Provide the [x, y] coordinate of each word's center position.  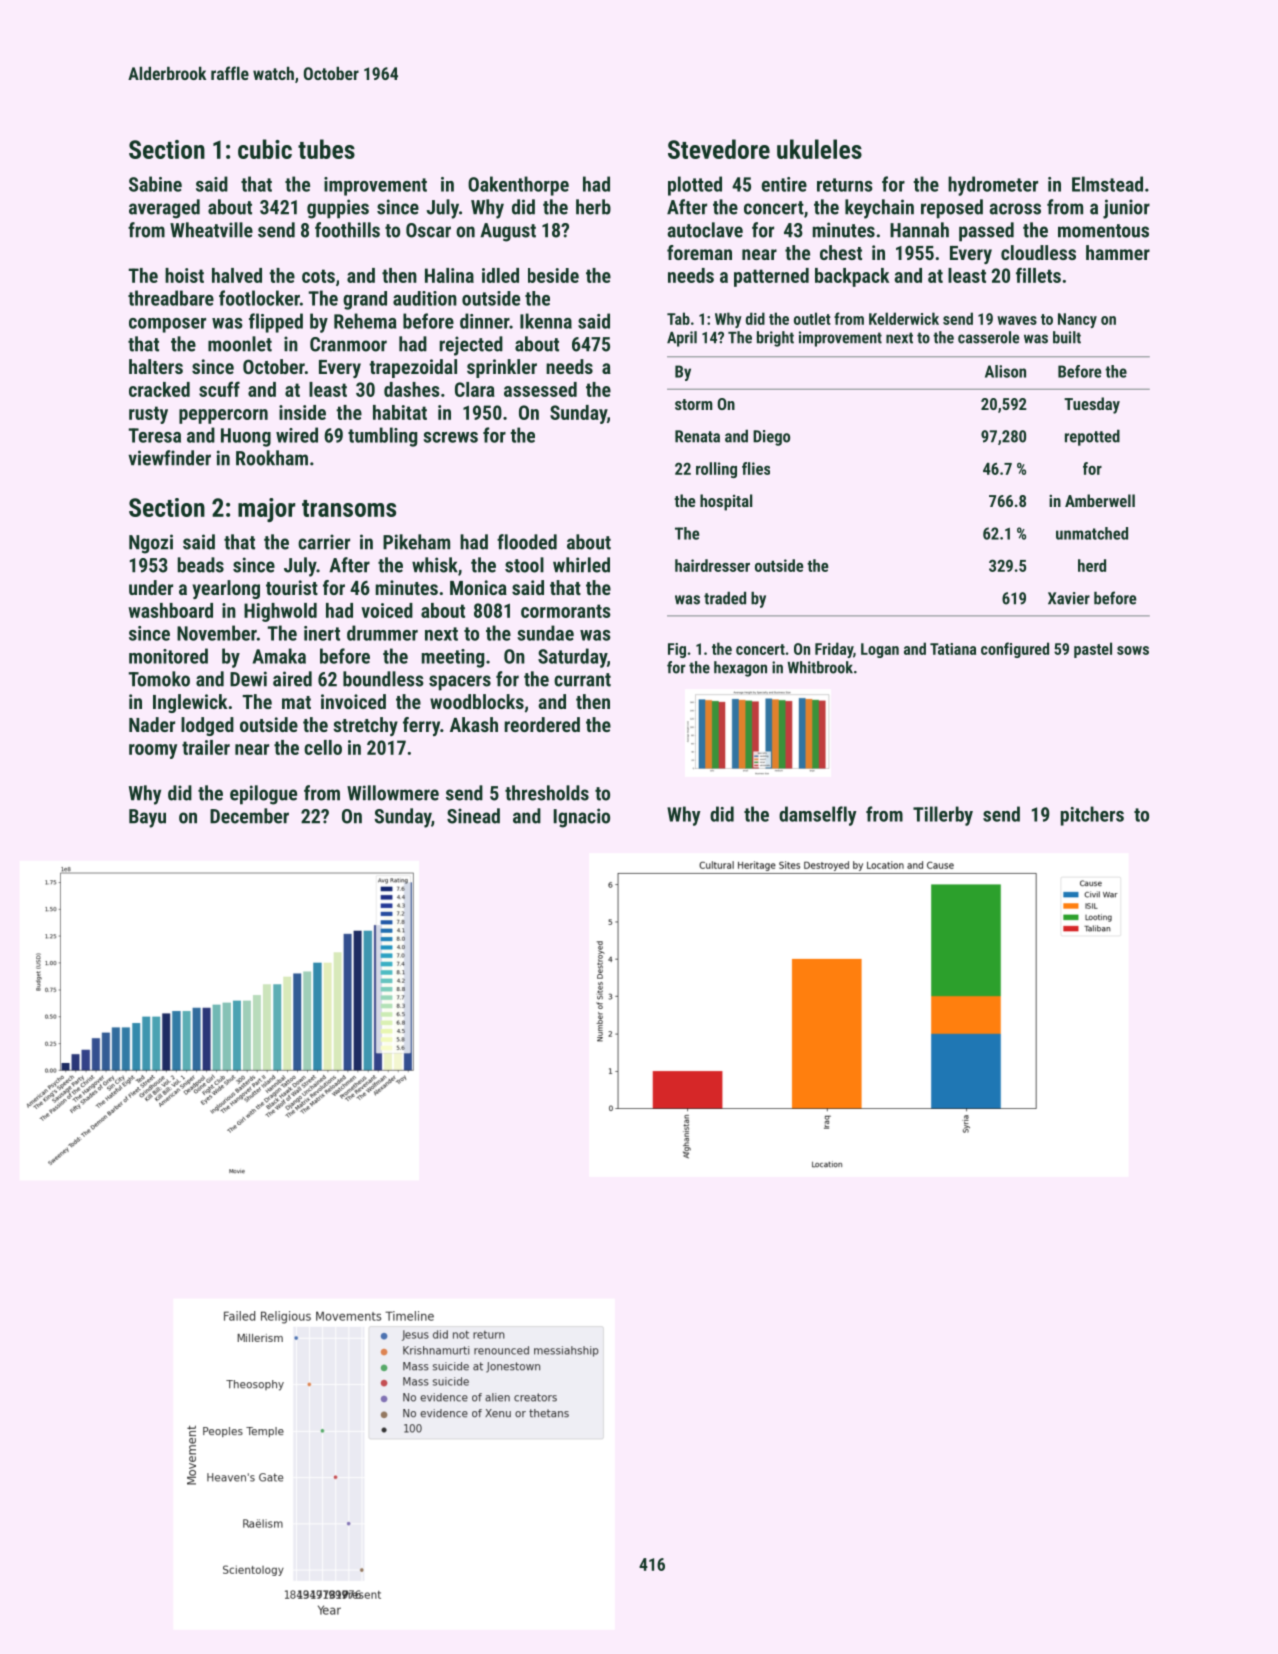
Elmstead [1107, 184]
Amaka [279, 656]
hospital [726, 502]
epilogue [263, 795]
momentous [1103, 231]
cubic [265, 149]
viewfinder [169, 458]
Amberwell [1100, 500]
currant [582, 680]
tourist [292, 587]
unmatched [1092, 533]
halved [237, 275]
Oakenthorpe [518, 186]
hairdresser [712, 565]
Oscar [428, 230]
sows [1133, 650]
